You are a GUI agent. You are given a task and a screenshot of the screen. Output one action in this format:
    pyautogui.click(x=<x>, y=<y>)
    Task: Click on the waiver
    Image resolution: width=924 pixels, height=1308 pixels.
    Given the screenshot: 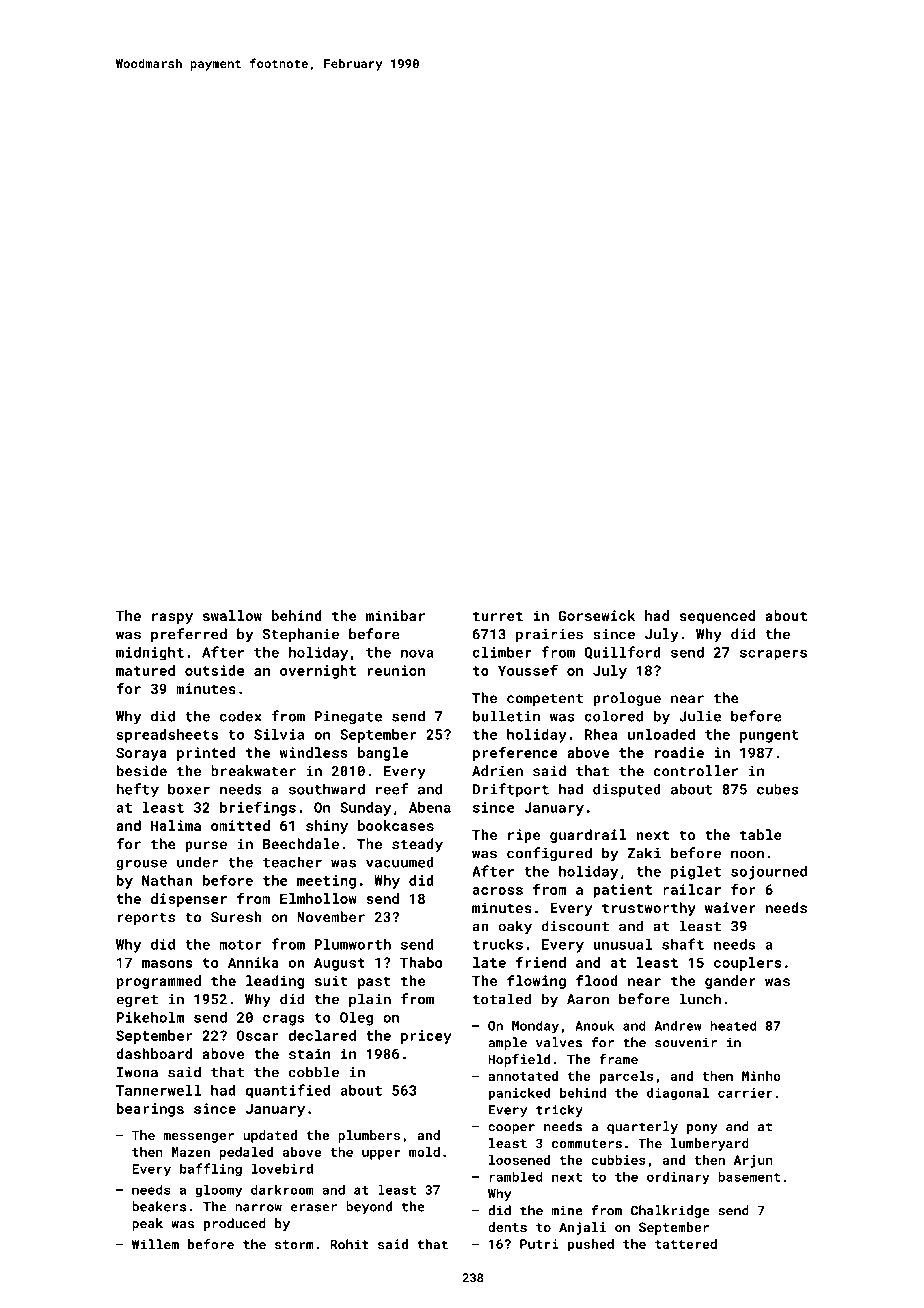 What is the action you would take?
    pyautogui.click(x=730, y=907)
